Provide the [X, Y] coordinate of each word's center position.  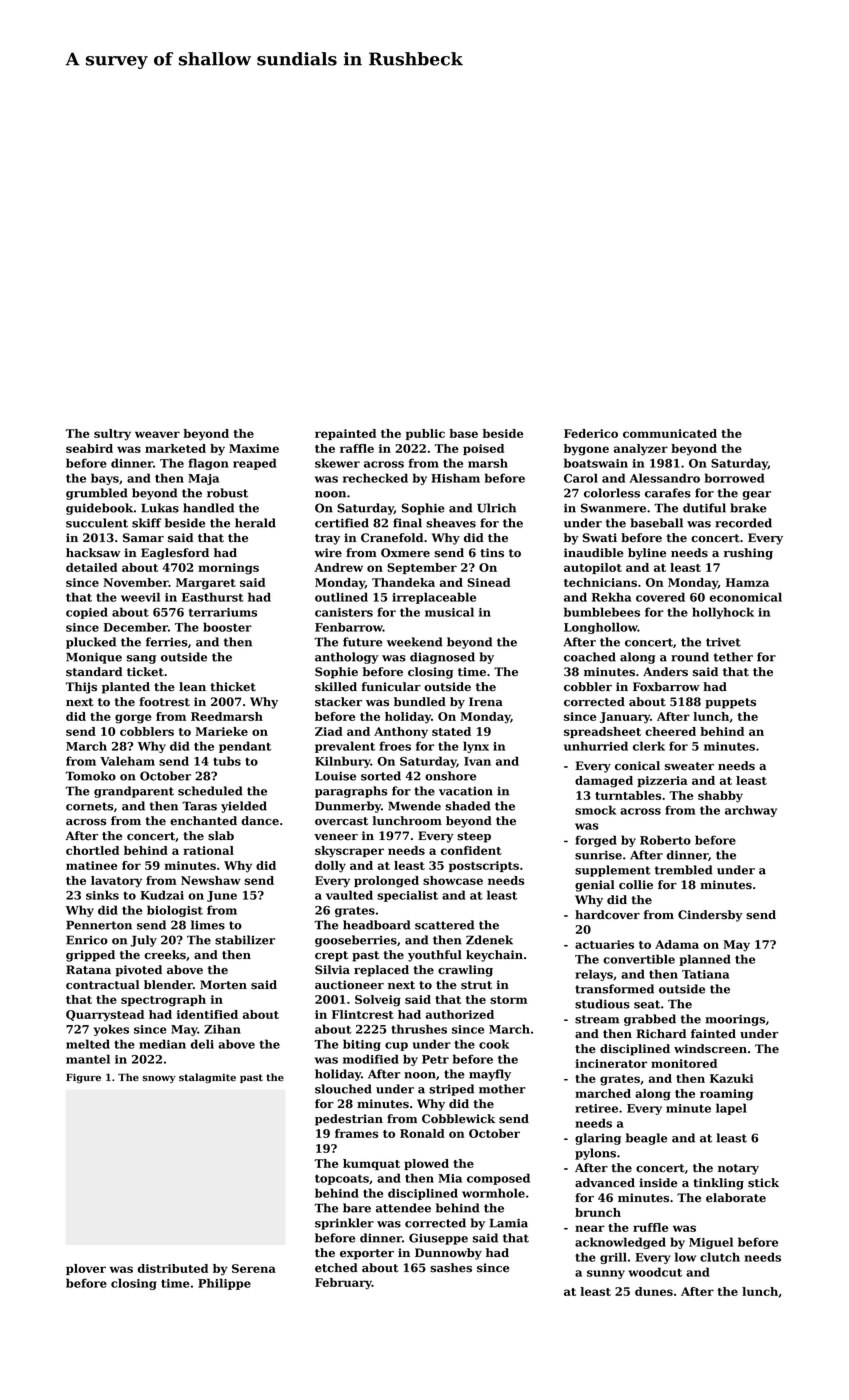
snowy [159, 1079]
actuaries [604, 944]
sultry [112, 435]
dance [260, 821]
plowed [426, 1164]
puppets [730, 703]
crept [331, 956]
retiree [596, 1108]
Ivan [477, 761]
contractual [103, 985]
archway [751, 811]
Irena [486, 702]
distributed [173, 1268]
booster [227, 627]
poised [483, 449]
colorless [612, 493]
